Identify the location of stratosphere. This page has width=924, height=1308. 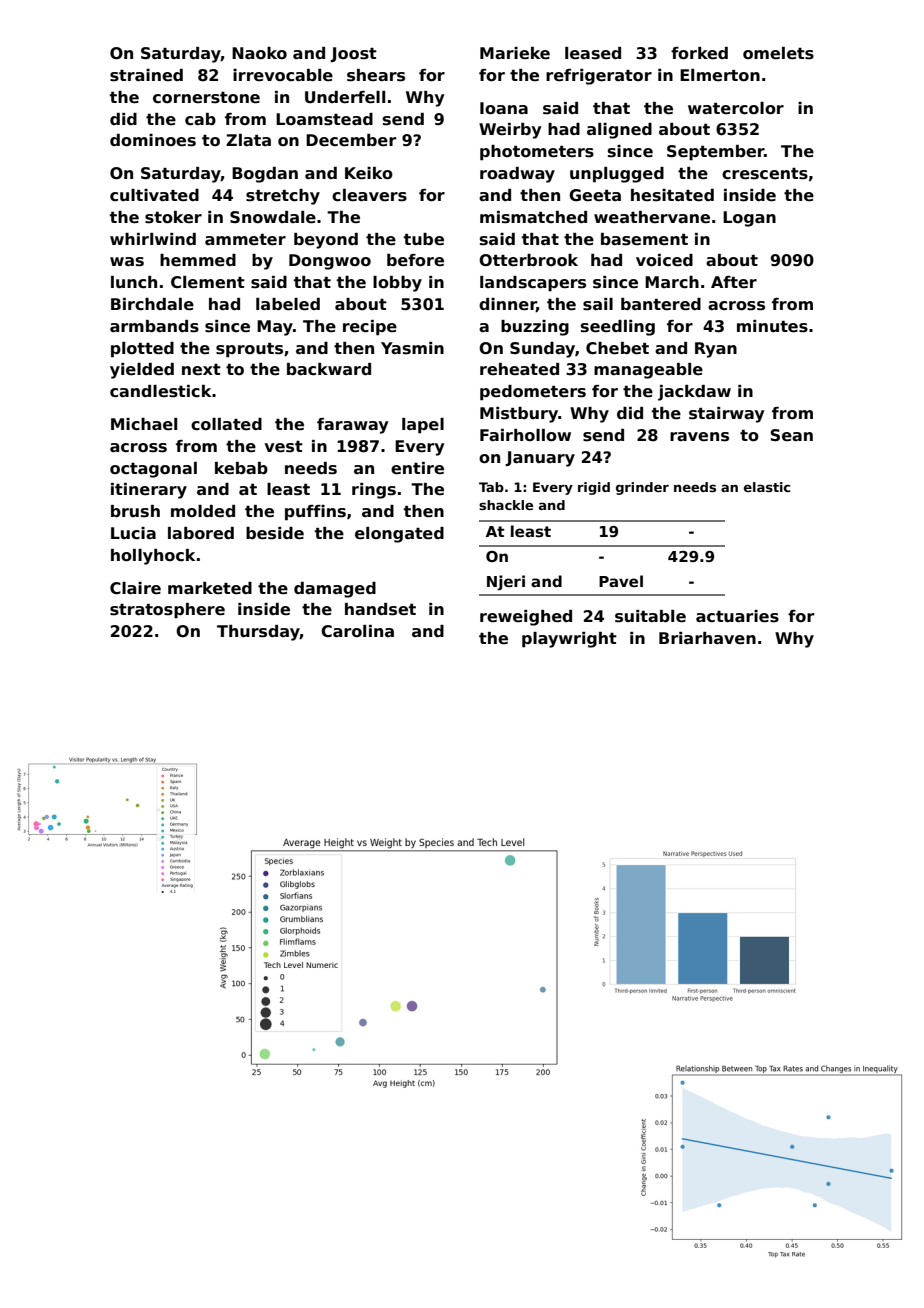
(167, 611).
